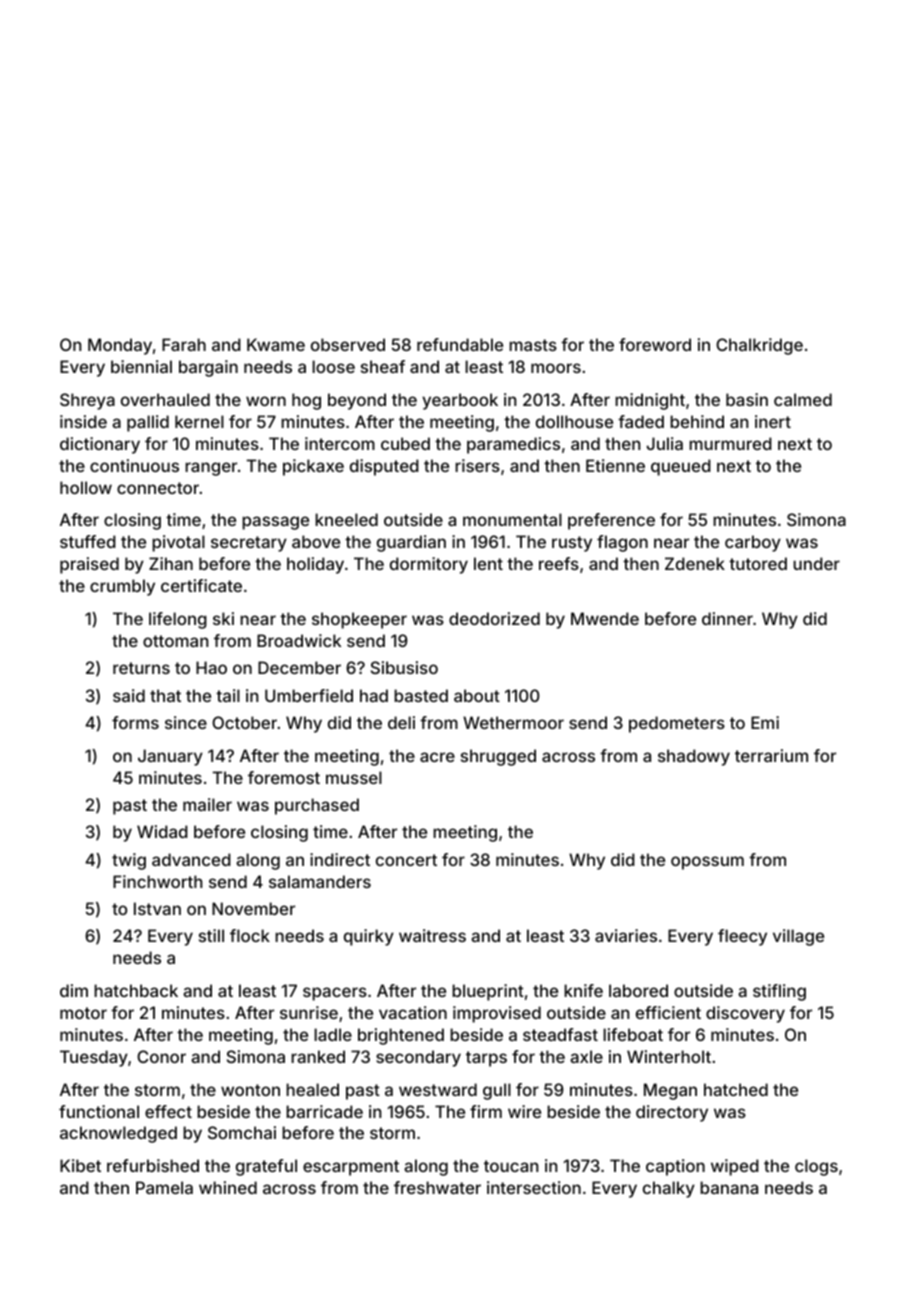  Describe the element at coordinates (736, 1089) in the screenshot. I see `hatched` at that location.
